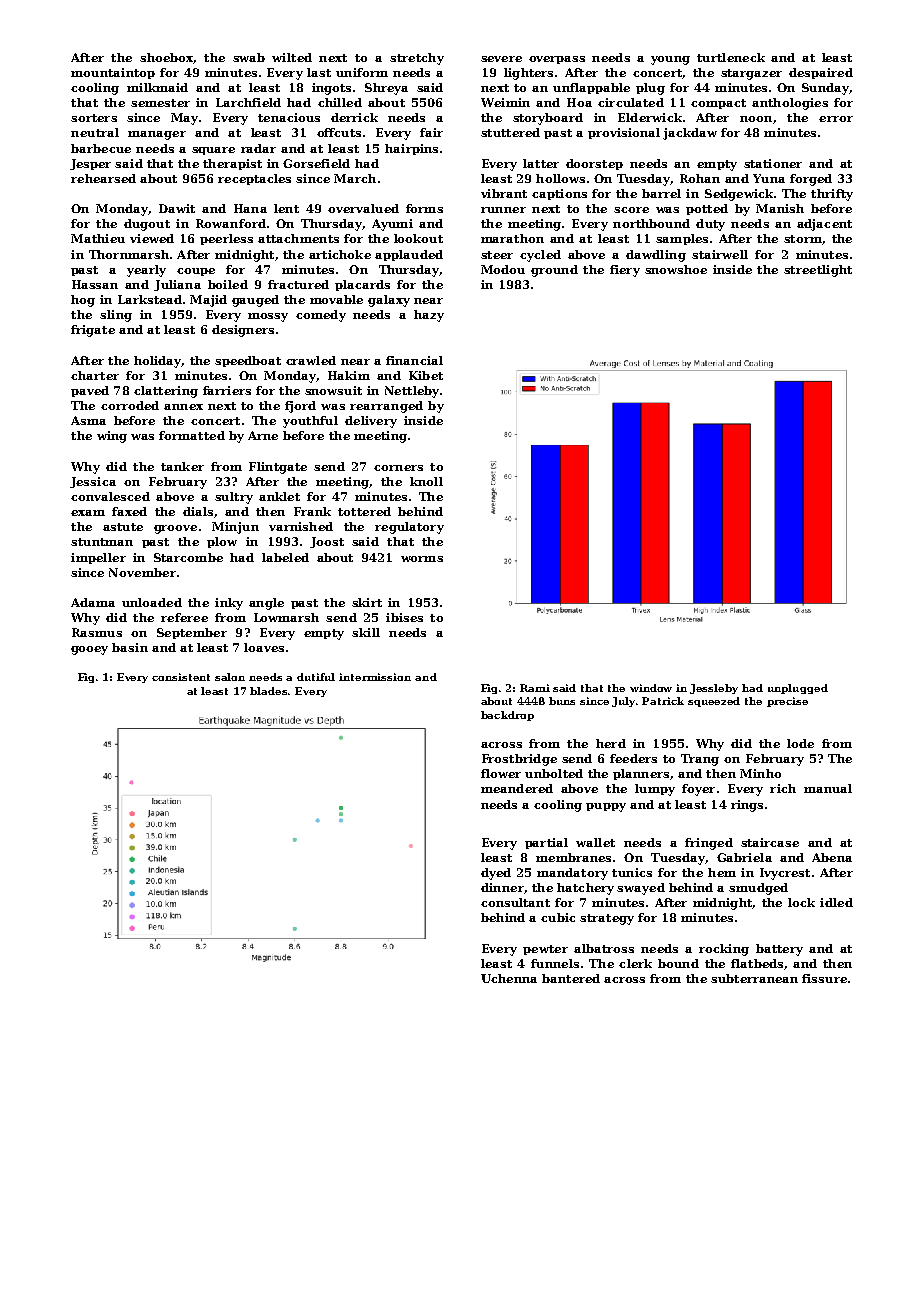  I want to click on farriers, so click(227, 390).
